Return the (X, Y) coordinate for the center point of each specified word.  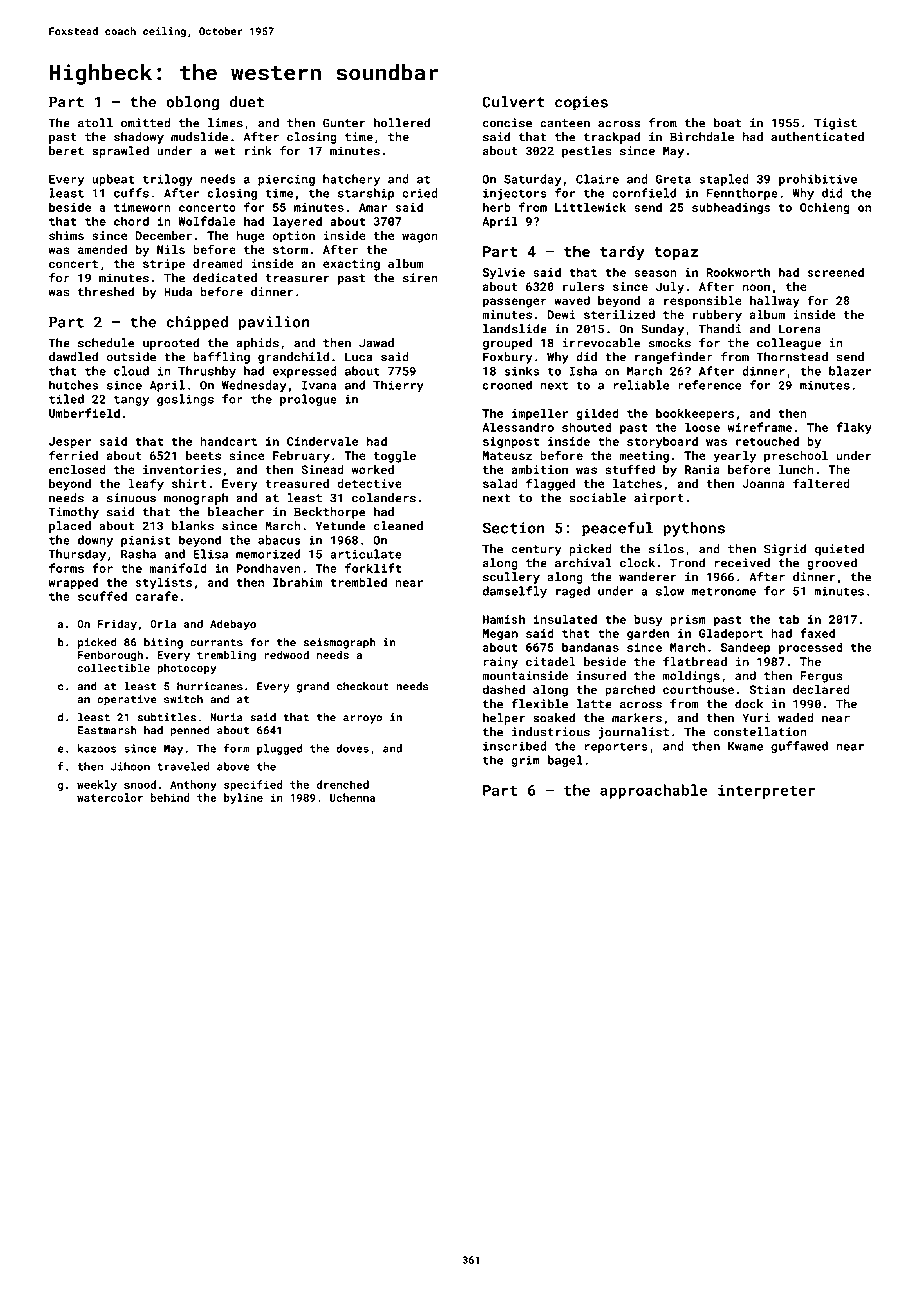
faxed (817, 633)
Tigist (835, 124)
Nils (171, 249)
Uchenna (352, 797)
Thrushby (207, 372)
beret (66, 151)
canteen (565, 123)
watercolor (110, 797)
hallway (775, 302)
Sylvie (504, 273)
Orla (163, 623)
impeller (540, 414)
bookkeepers (695, 414)
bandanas (590, 647)
